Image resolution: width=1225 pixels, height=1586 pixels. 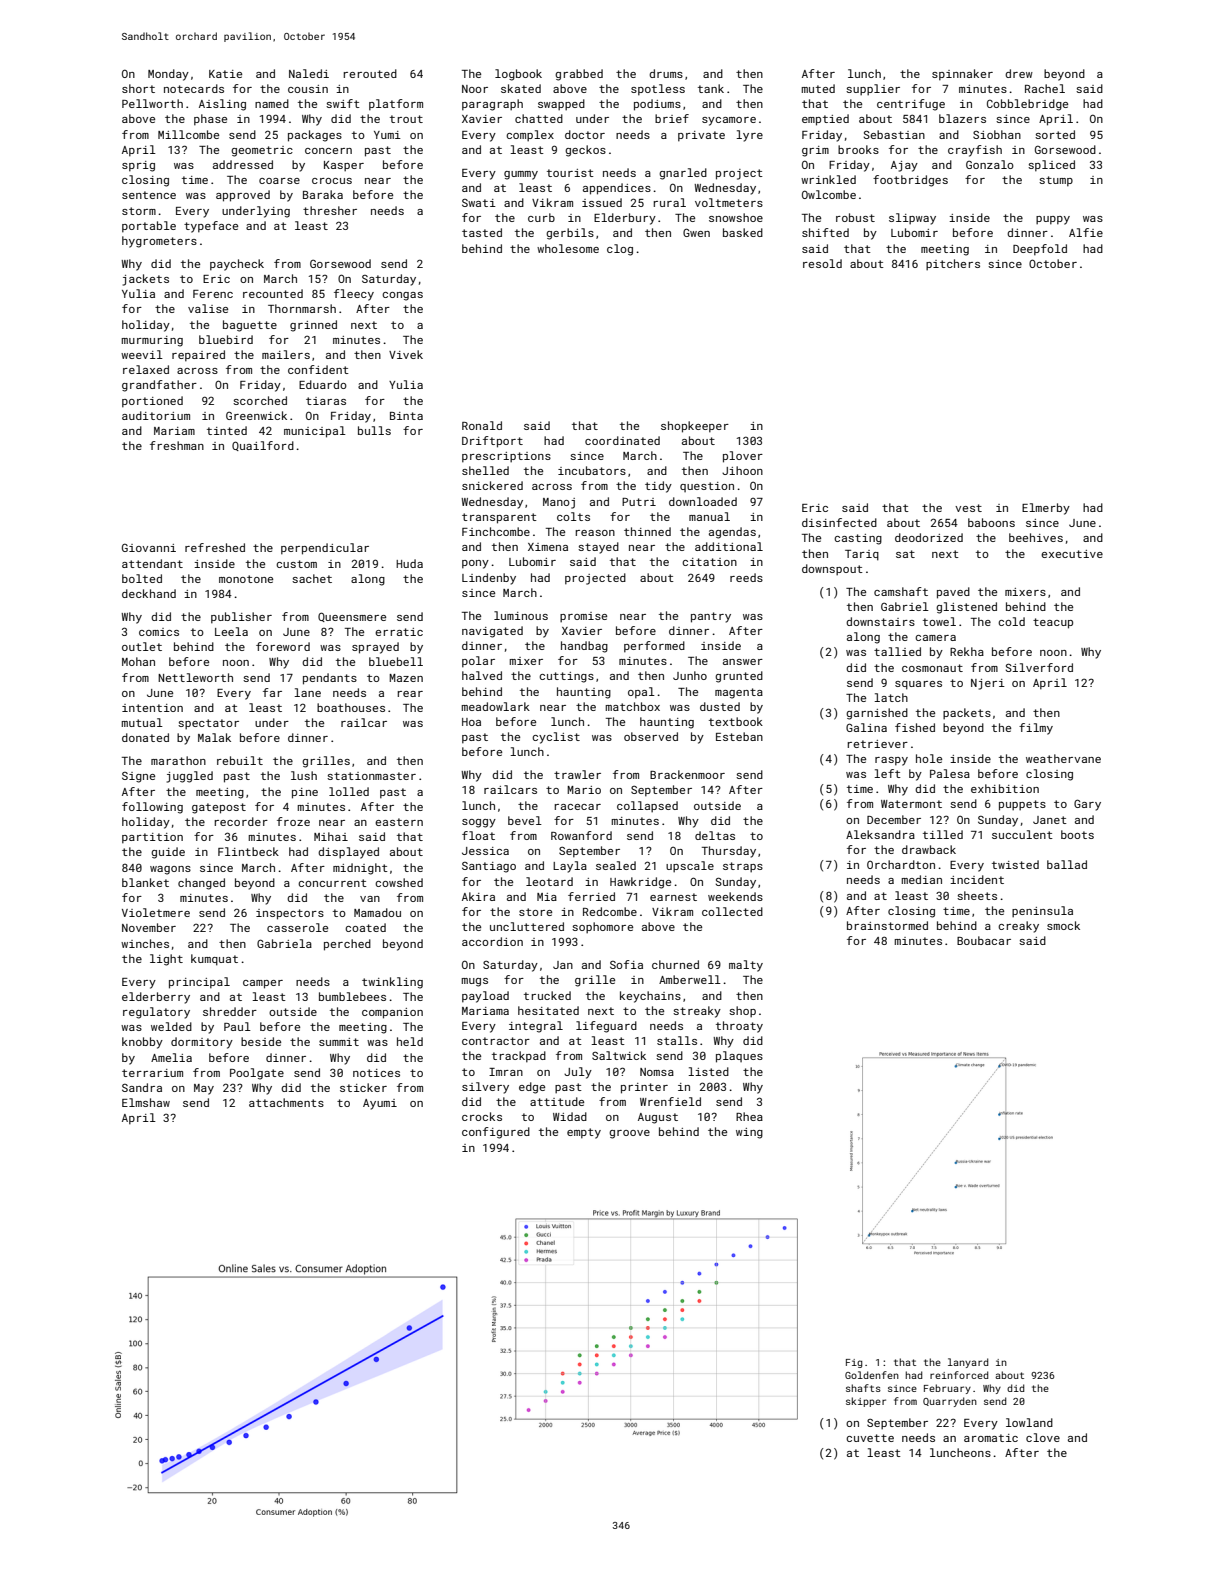 I want to click on thresher, so click(x=330, y=210).
